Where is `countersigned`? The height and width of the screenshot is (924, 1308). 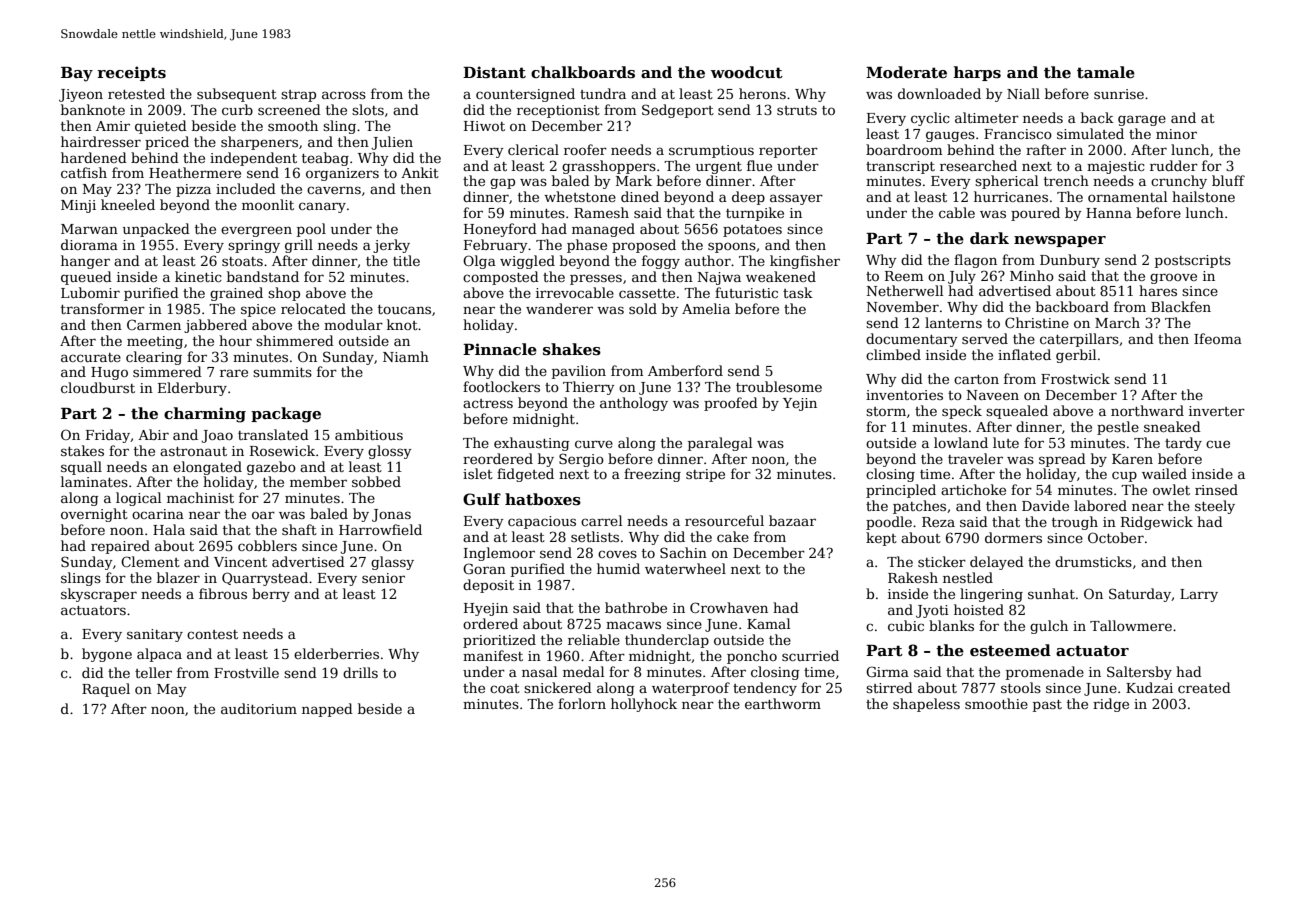 countersigned is located at coordinates (525, 95).
